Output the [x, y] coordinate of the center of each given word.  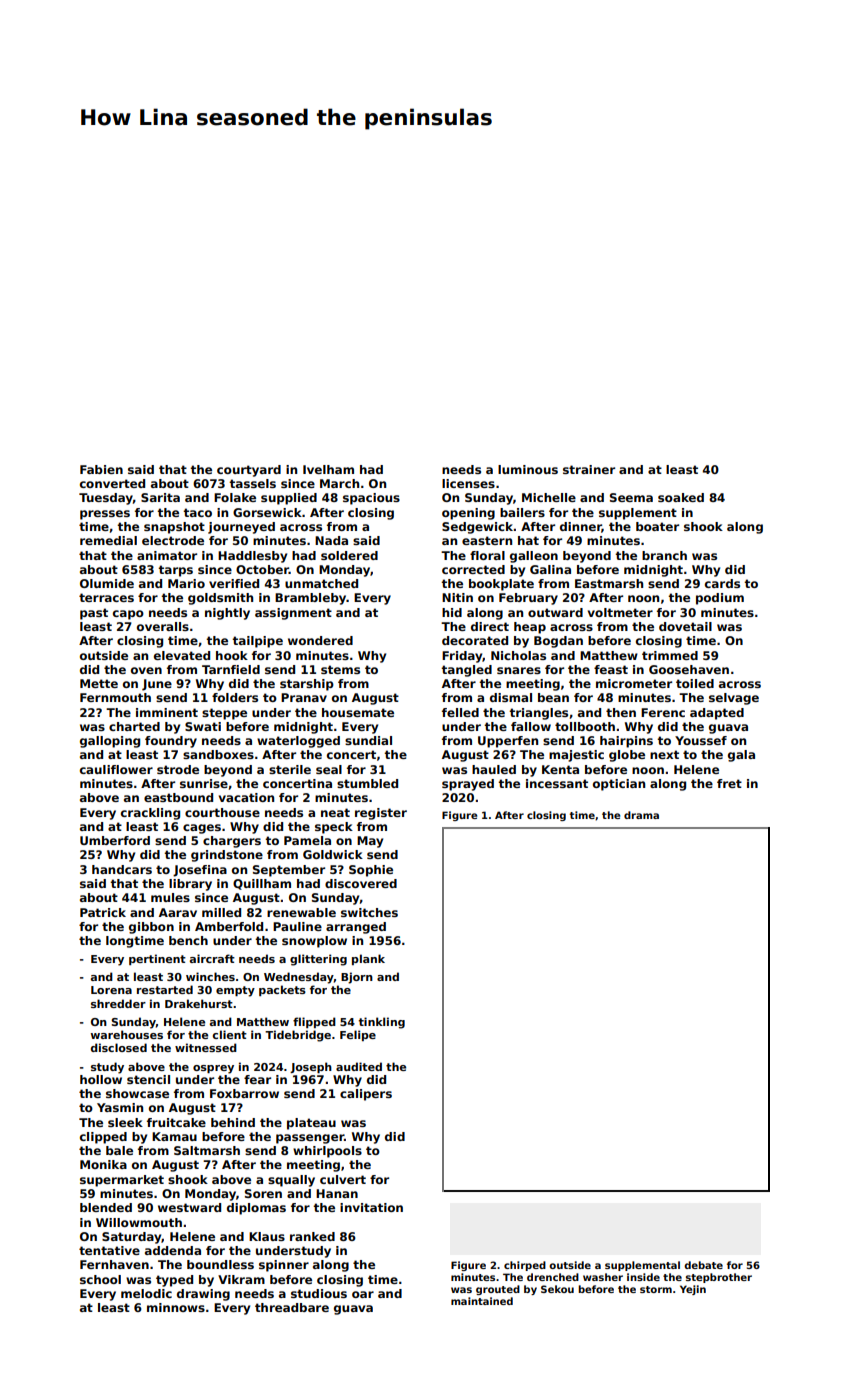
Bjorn [357, 978]
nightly [227, 614]
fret [729, 783]
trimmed [670, 655]
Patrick [103, 912]
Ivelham [328, 469]
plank [368, 959]
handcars [122, 869]
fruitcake [176, 1122]
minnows [176, 1307]
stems [340, 669]
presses [105, 515]
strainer [589, 469]
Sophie [371, 871]
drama [641, 815]
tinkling [381, 1023]
